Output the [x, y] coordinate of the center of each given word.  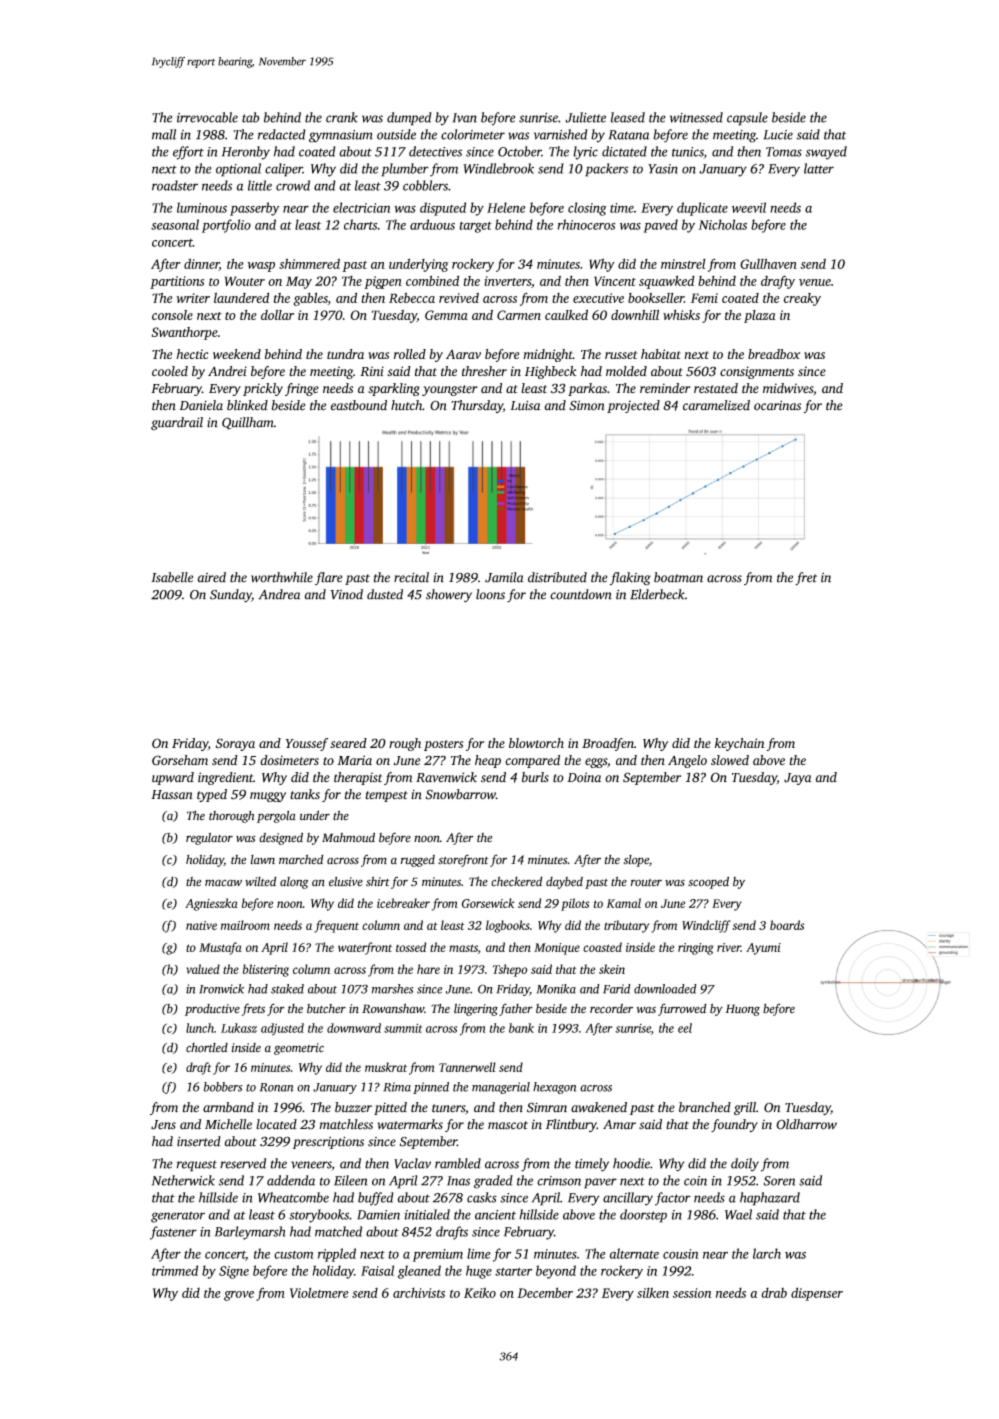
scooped [708, 882]
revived [459, 298]
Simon [587, 405]
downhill [635, 315]
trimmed [175, 1270]
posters [443, 745]
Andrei [227, 371]
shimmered [309, 263]
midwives [788, 388]
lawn [263, 860]
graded [493, 1182]
